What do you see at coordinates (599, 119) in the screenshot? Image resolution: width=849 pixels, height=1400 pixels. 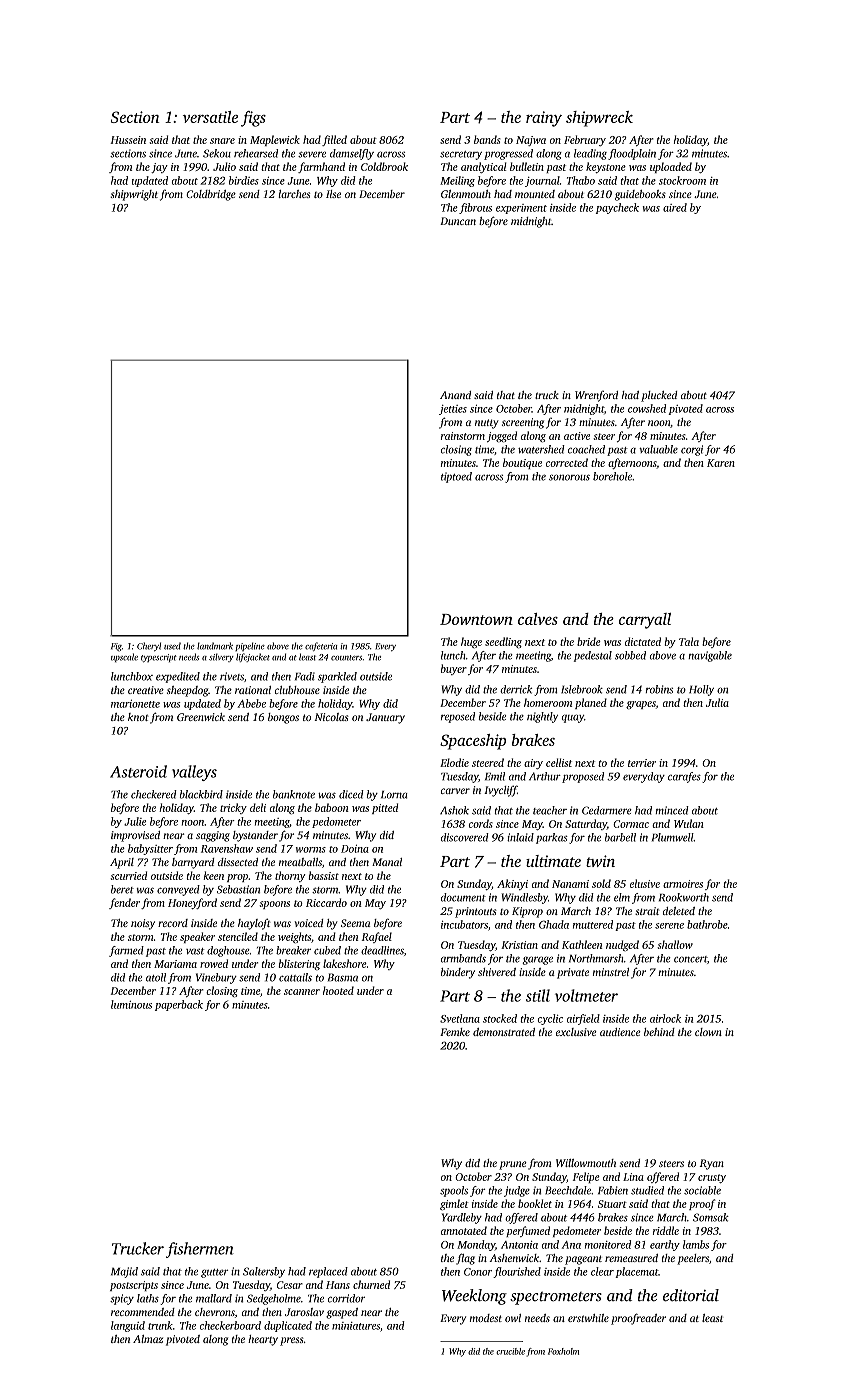 I see `shipwreck` at bounding box center [599, 119].
